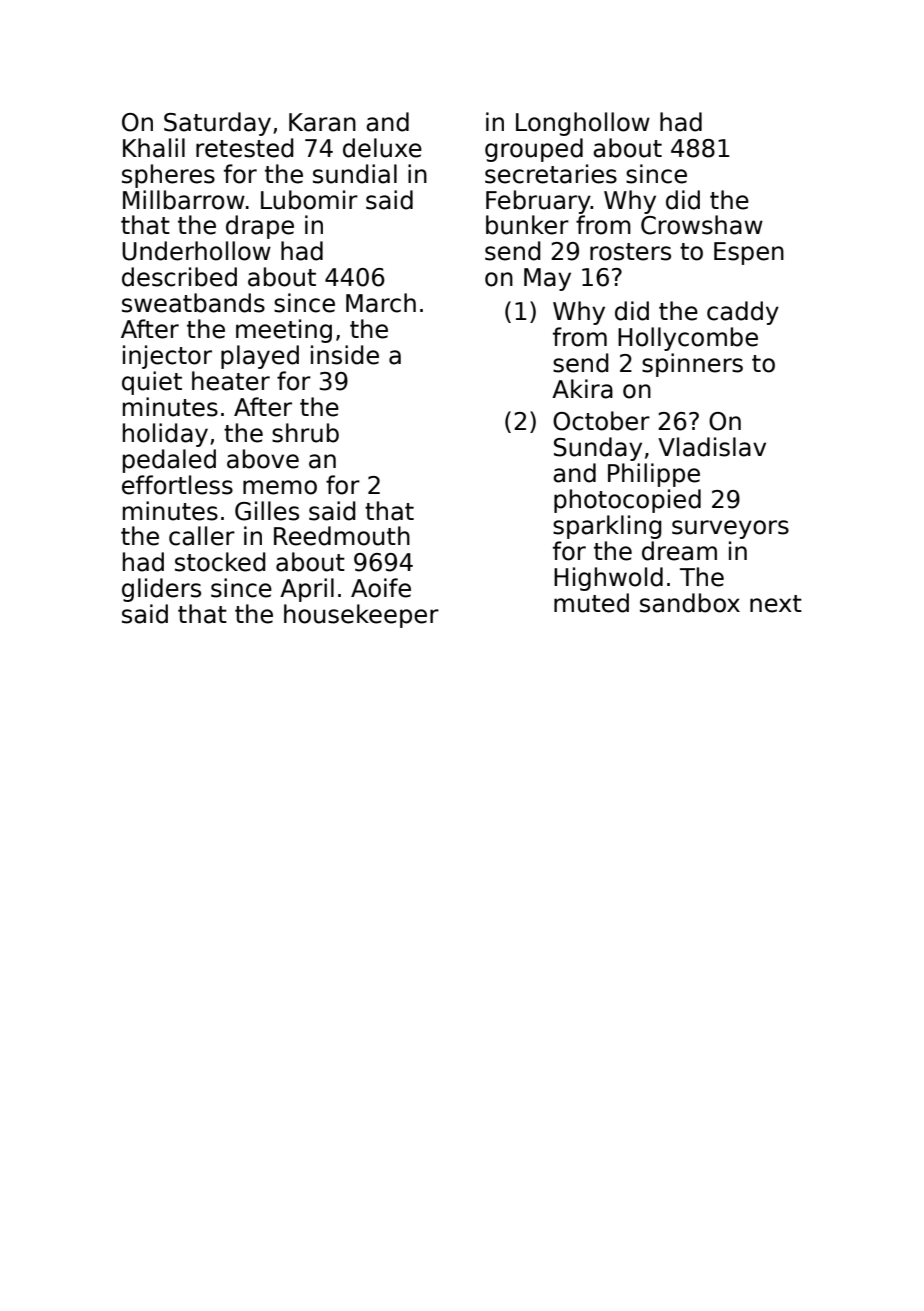 The height and width of the screenshot is (1311, 924). What do you see at coordinates (260, 227) in the screenshot?
I see `drape` at bounding box center [260, 227].
